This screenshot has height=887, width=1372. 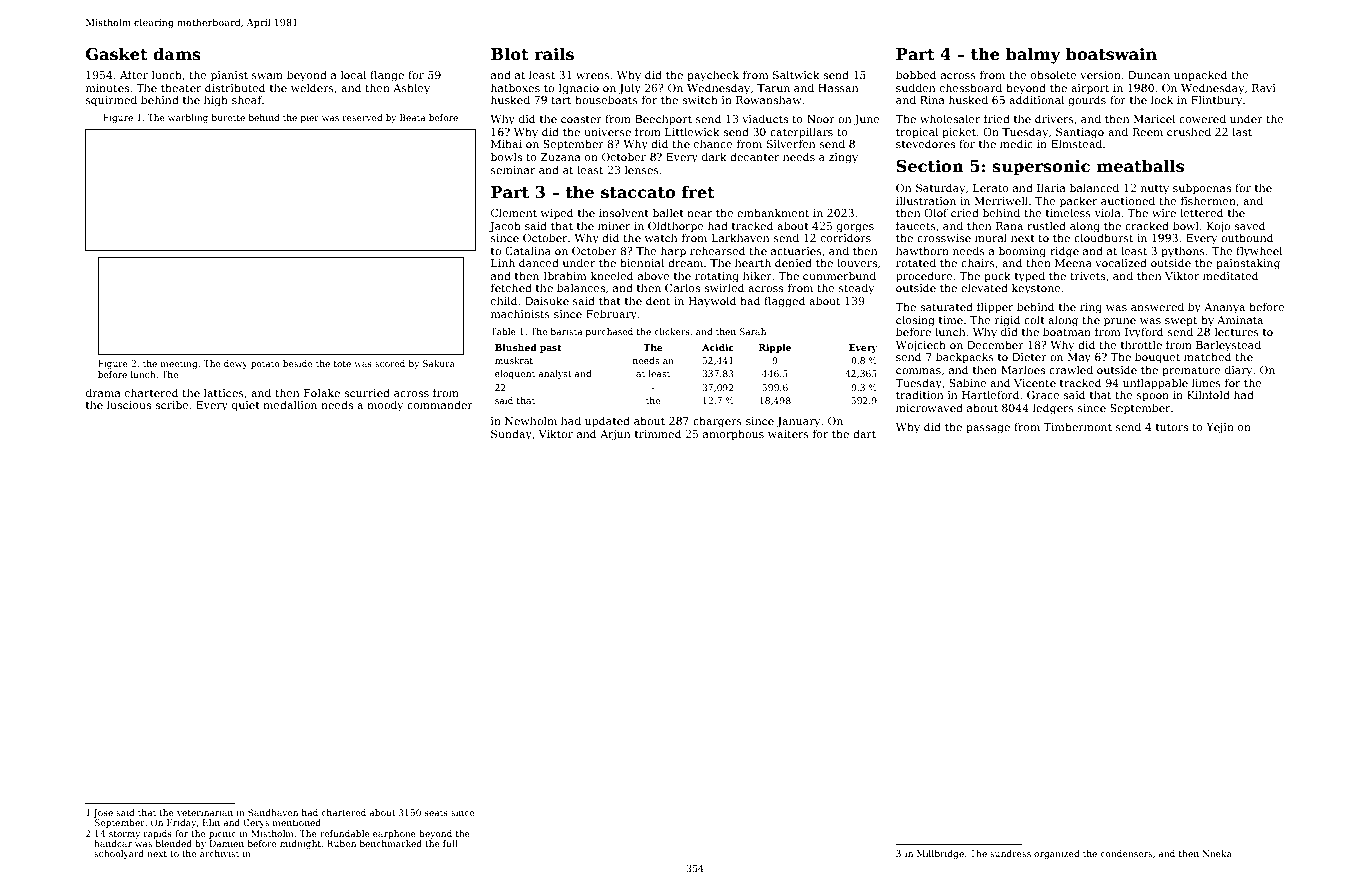 I want to click on Gasket, so click(x=117, y=54).
